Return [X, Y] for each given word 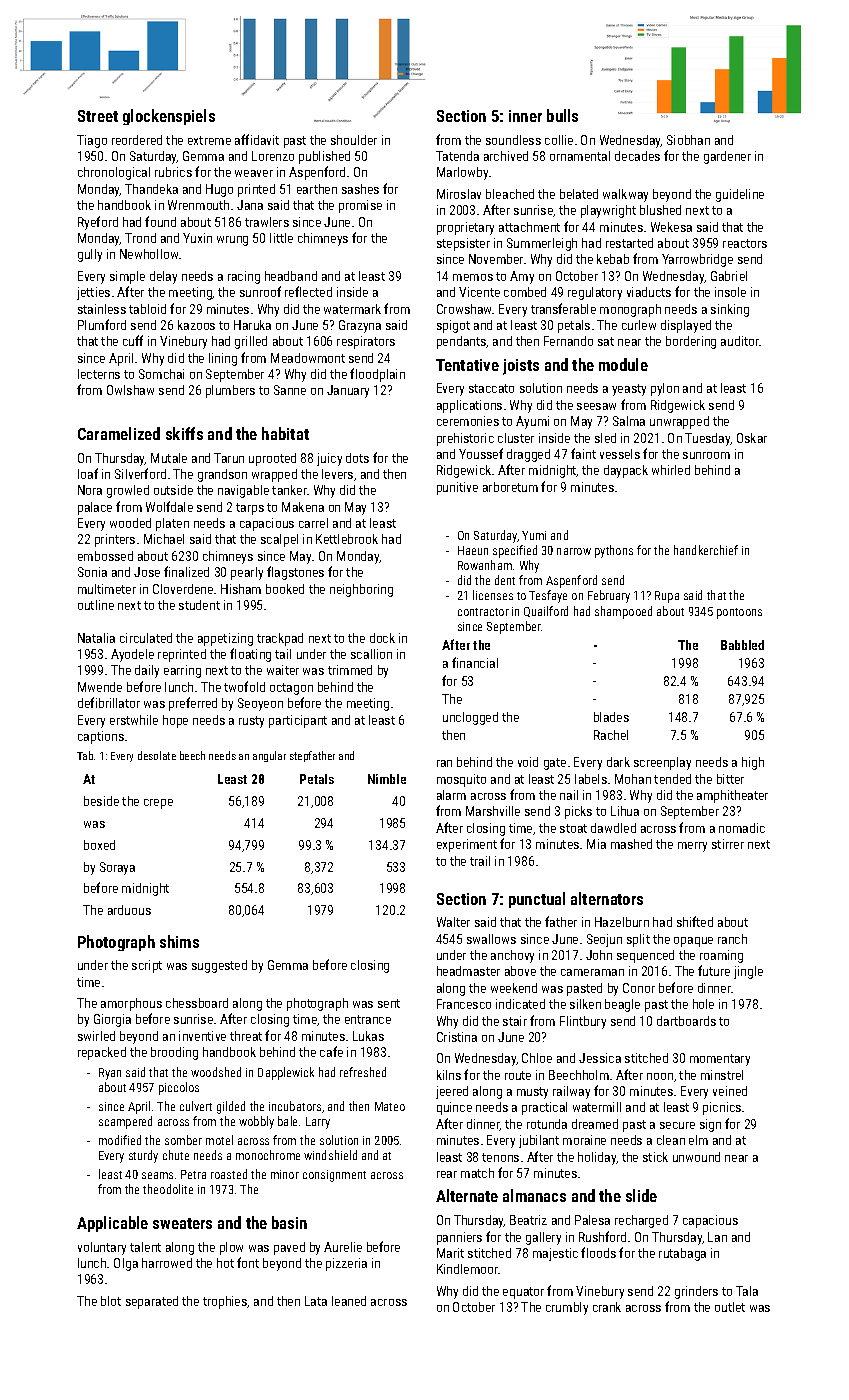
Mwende [100, 687]
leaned [349, 1301]
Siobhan [688, 140]
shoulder [354, 140]
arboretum [510, 487]
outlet [730, 1307]
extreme [209, 140]
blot [111, 1301]
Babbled [742, 645]
